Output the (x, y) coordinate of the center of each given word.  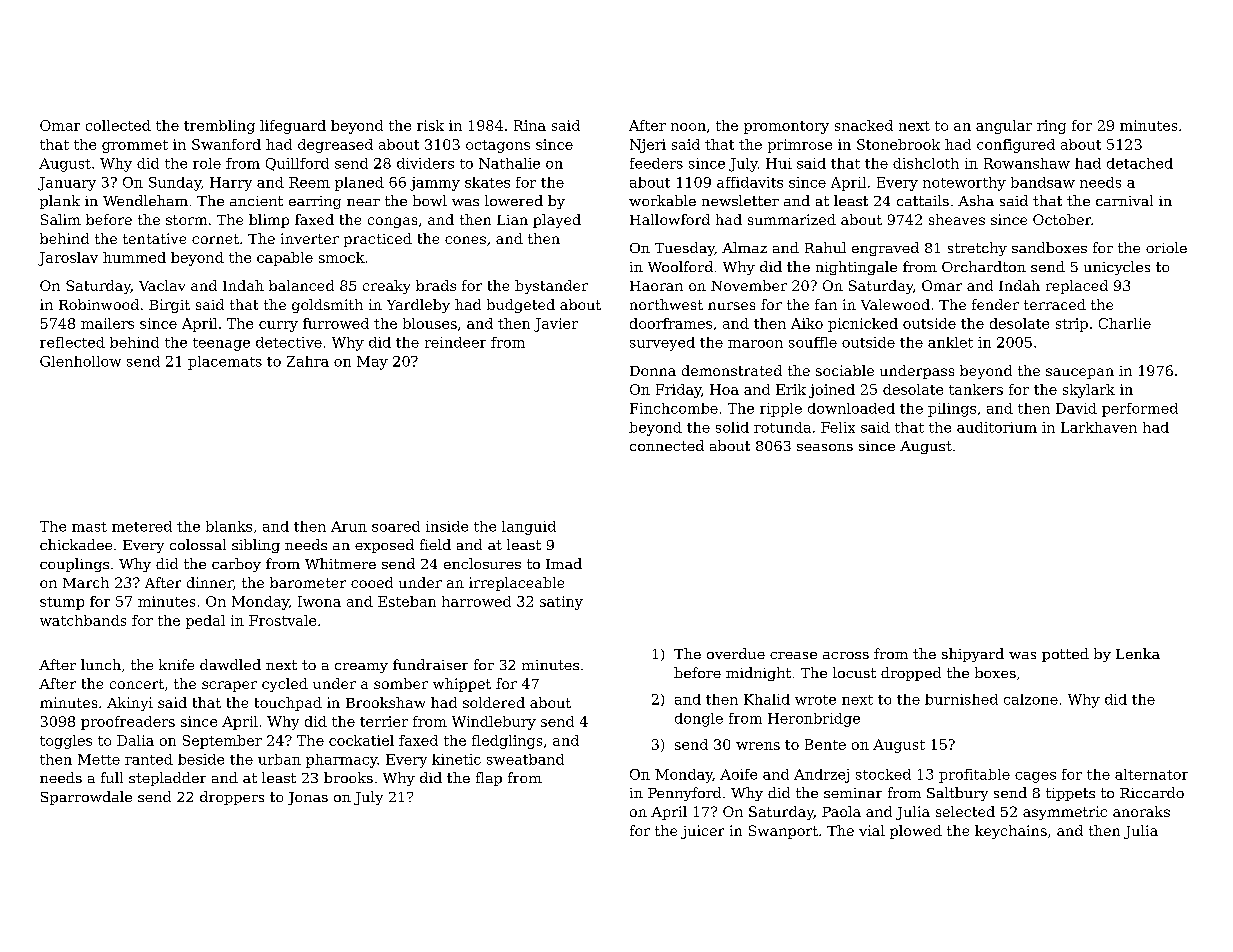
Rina (530, 125)
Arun (349, 526)
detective (289, 342)
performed (1140, 410)
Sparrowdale (86, 798)
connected (667, 445)
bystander (551, 287)
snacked (864, 125)
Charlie (1125, 323)
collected (118, 125)
